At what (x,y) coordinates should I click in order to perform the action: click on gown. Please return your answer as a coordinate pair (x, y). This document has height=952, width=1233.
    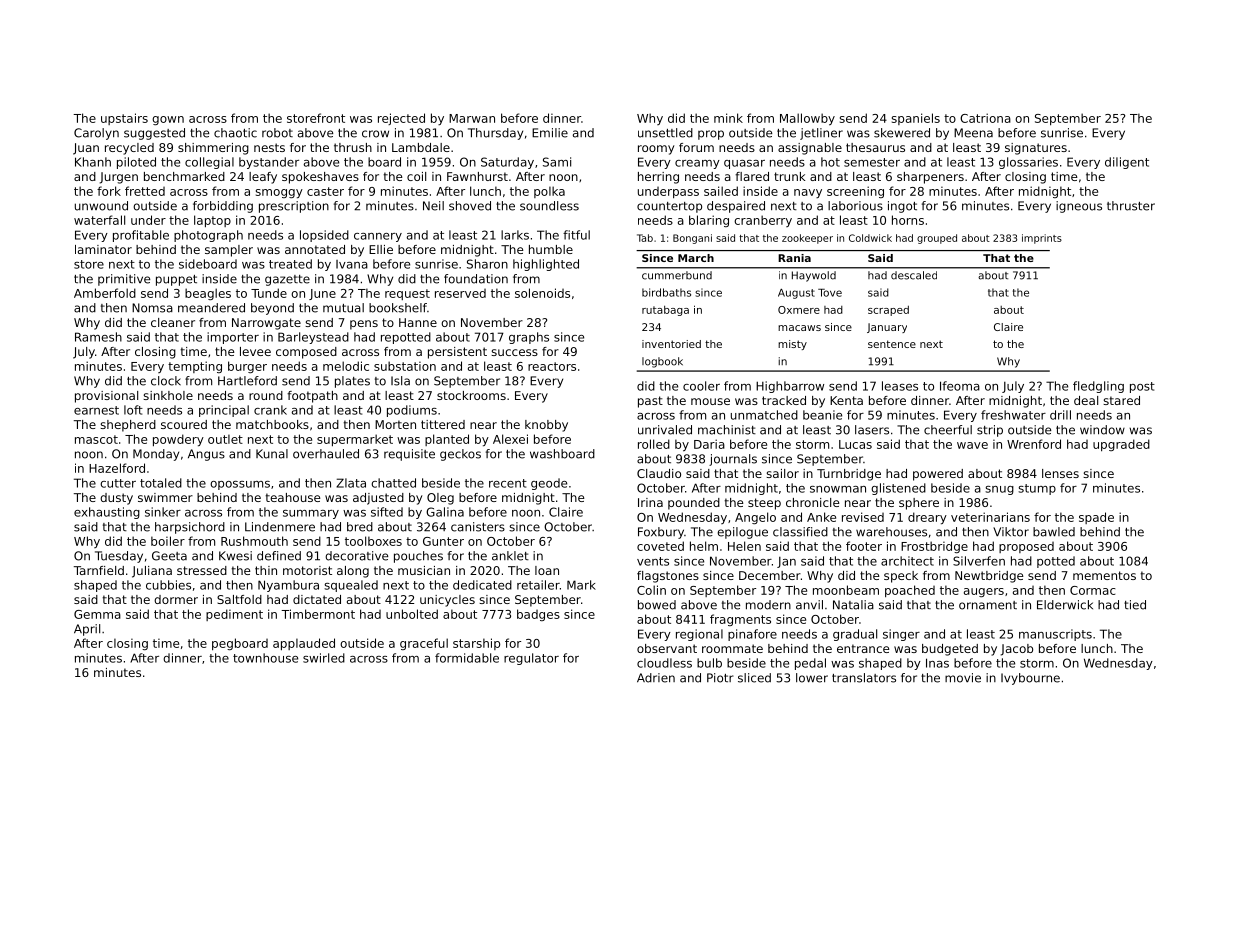
    Looking at the image, I should click on (168, 120).
